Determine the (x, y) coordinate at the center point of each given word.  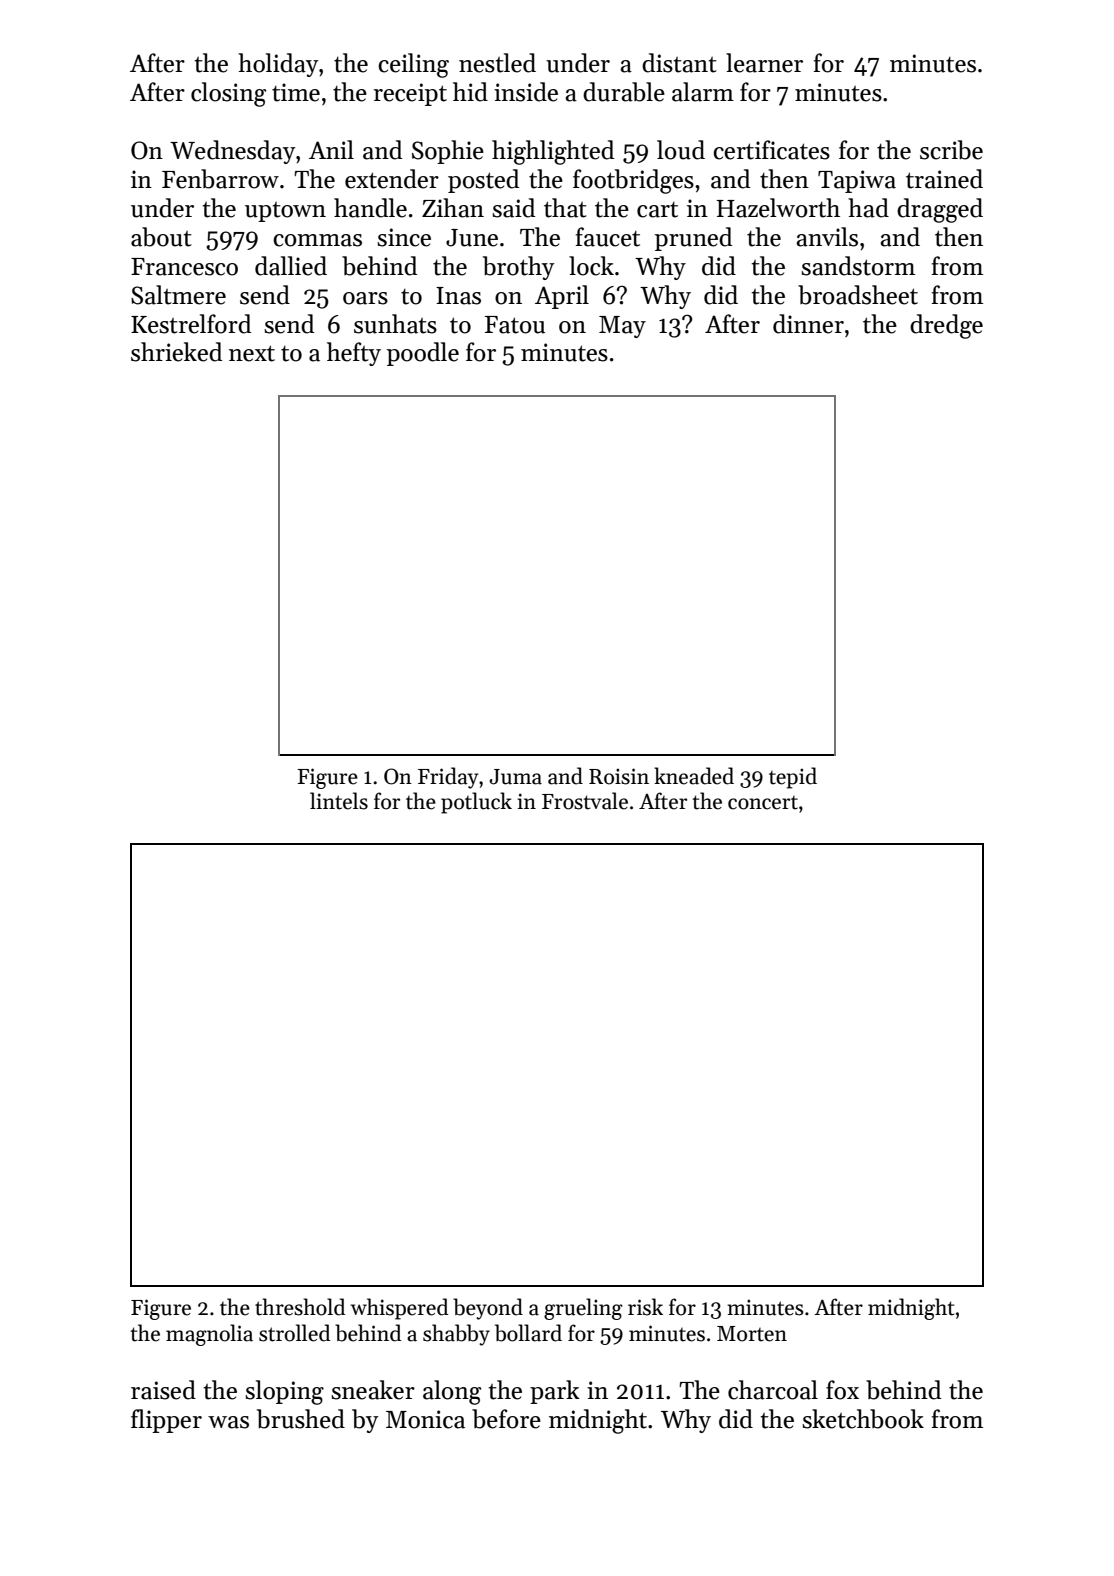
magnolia (209, 1335)
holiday (278, 65)
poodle (423, 354)
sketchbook (863, 1419)
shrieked (176, 352)
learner (764, 63)
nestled (497, 63)
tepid (793, 778)
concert (763, 803)
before (506, 1419)
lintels (339, 801)
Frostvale (585, 801)
